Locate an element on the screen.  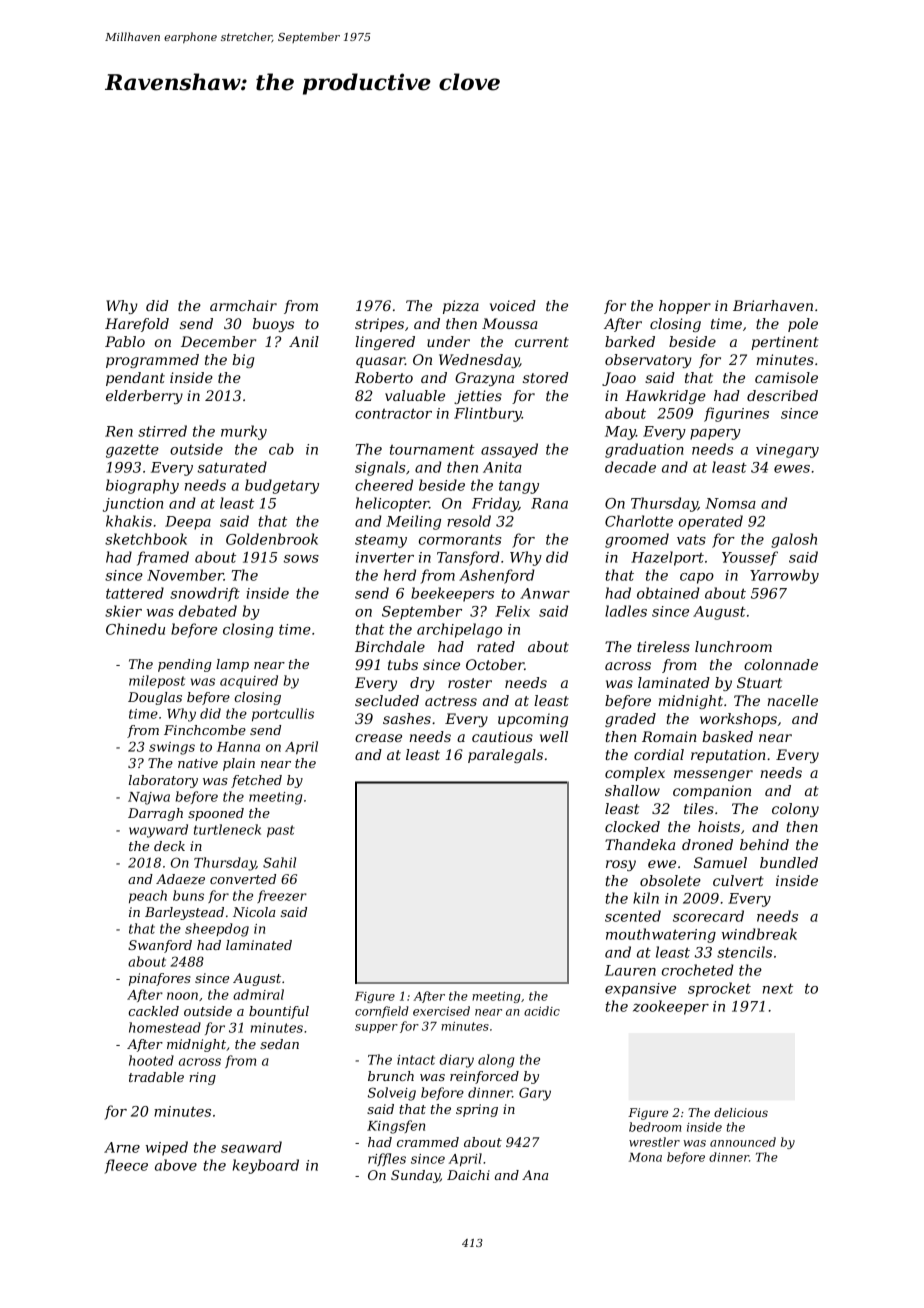
camisole is located at coordinates (786, 377).
